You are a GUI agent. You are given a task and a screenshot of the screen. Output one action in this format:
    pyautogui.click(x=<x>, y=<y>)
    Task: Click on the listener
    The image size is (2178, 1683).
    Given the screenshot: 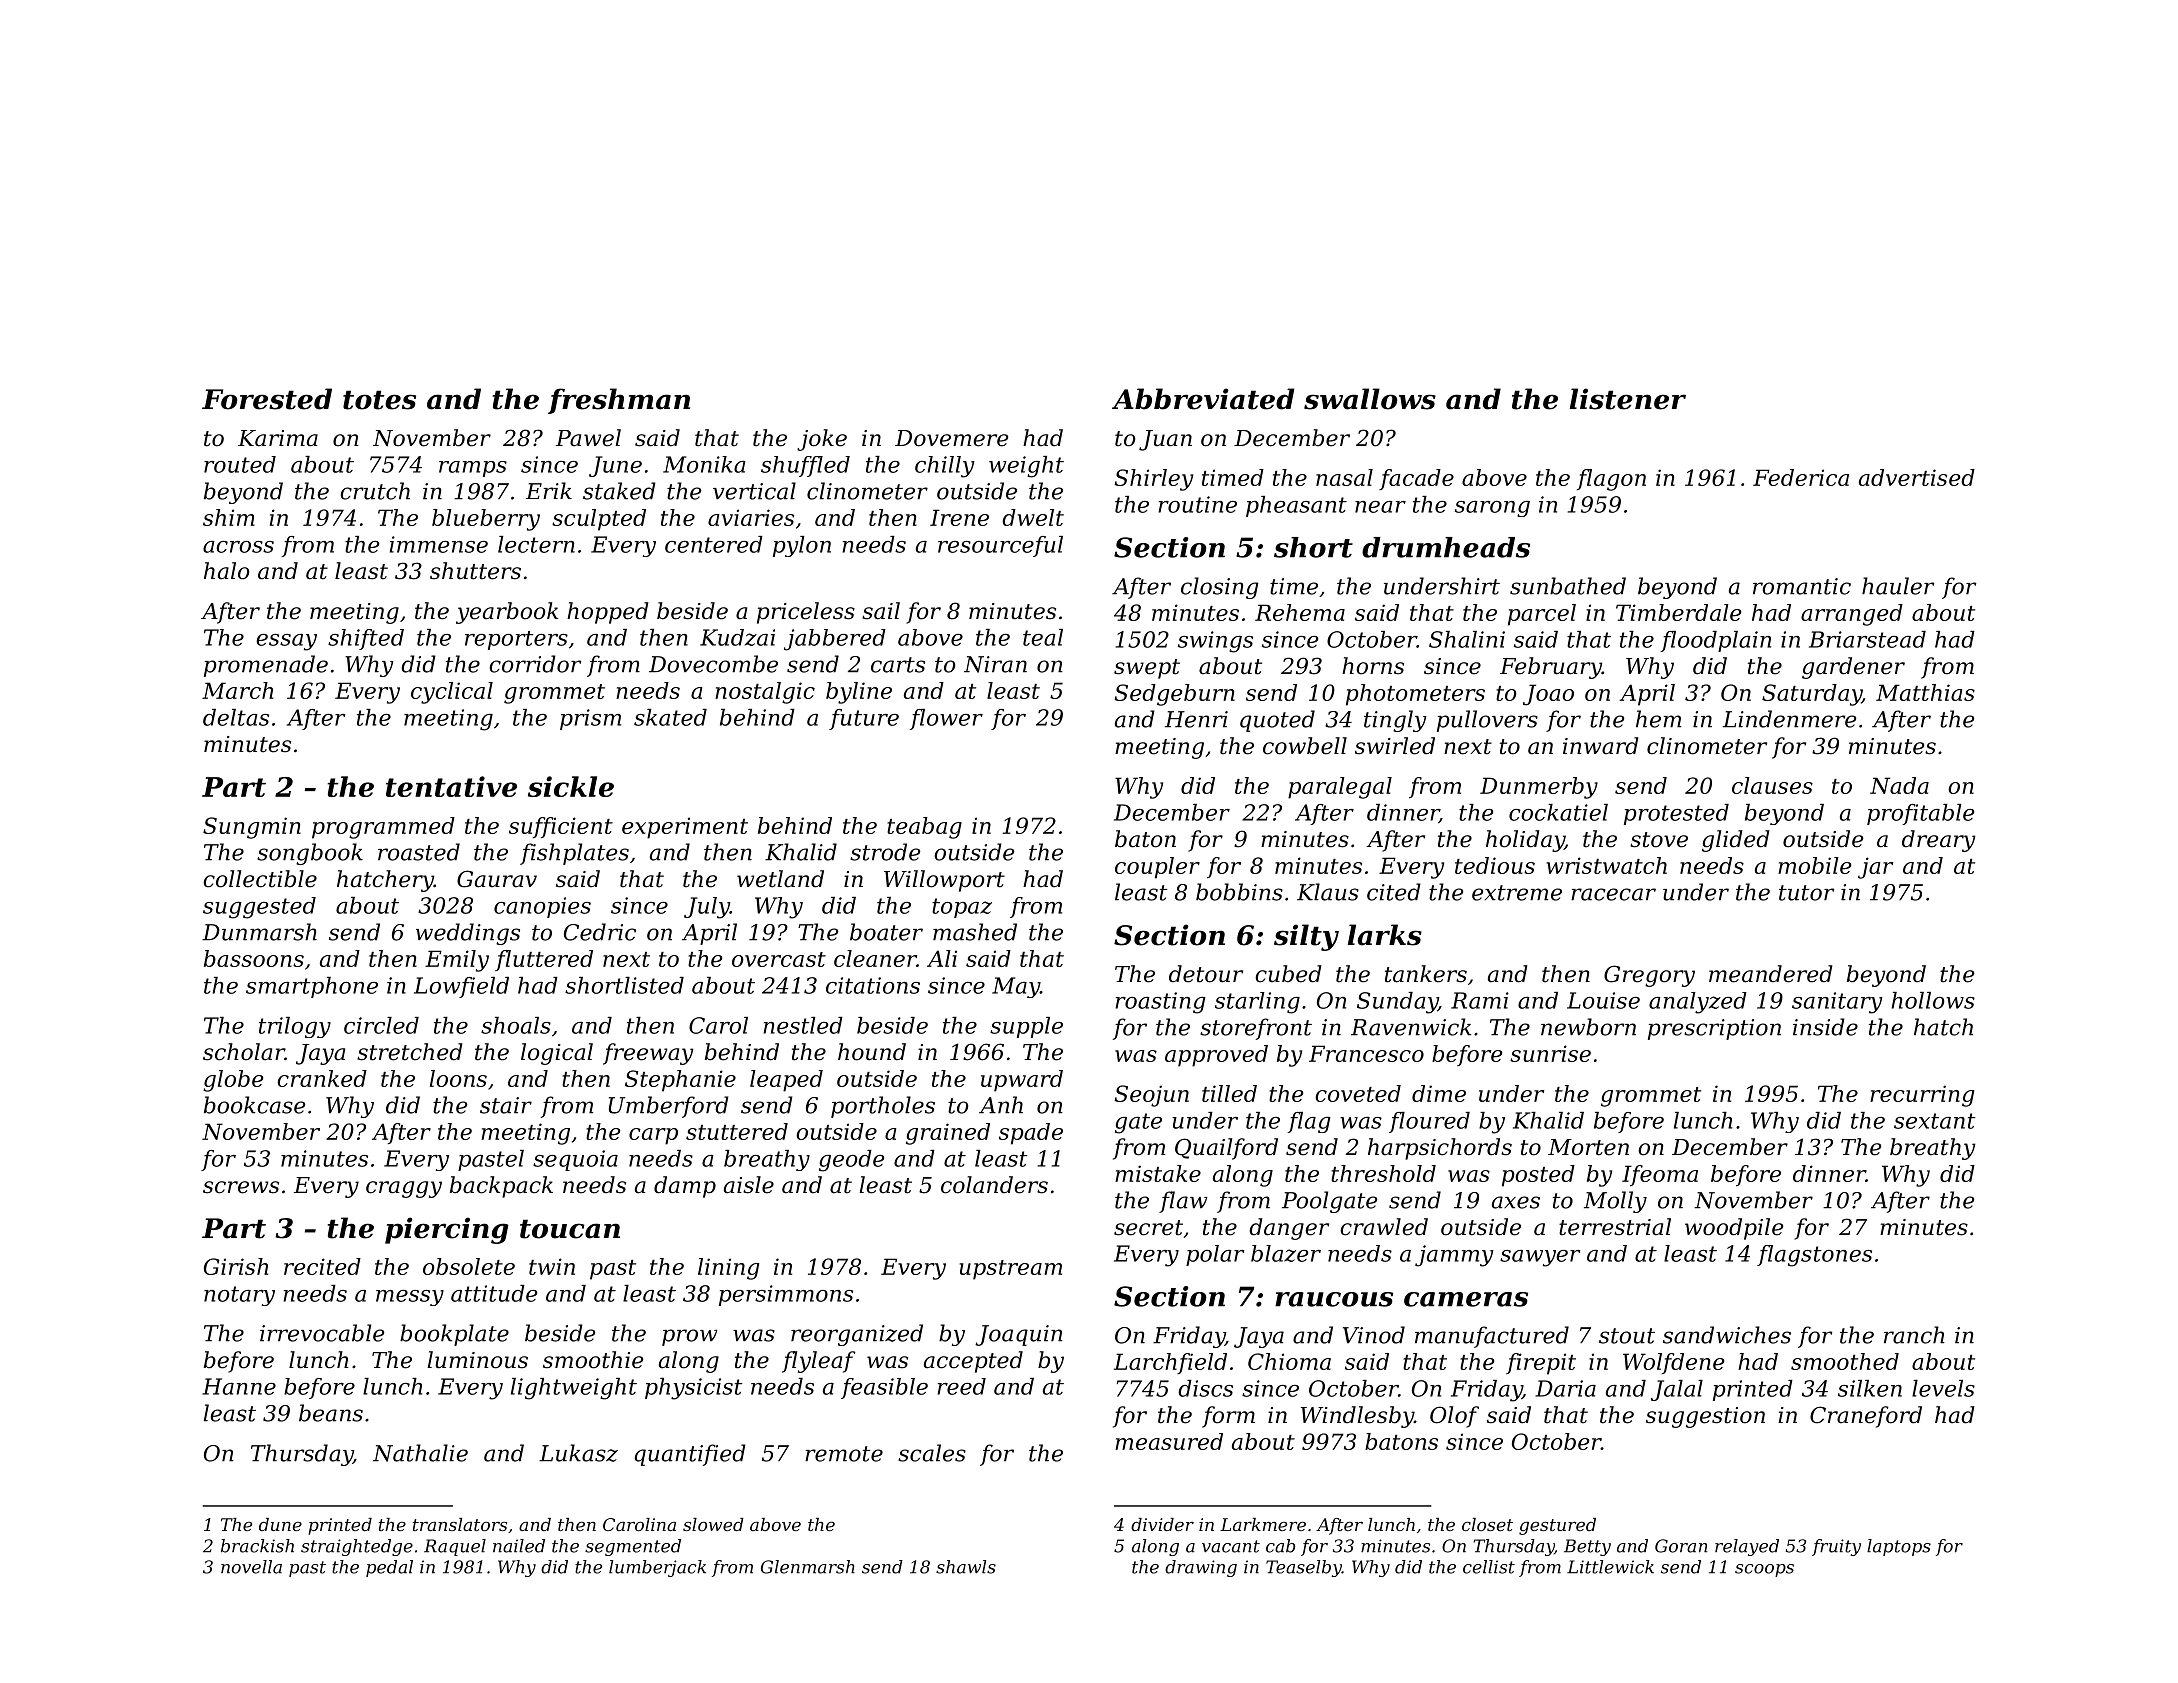 What is the action you would take?
    pyautogui.click(x=1628, y=399)
